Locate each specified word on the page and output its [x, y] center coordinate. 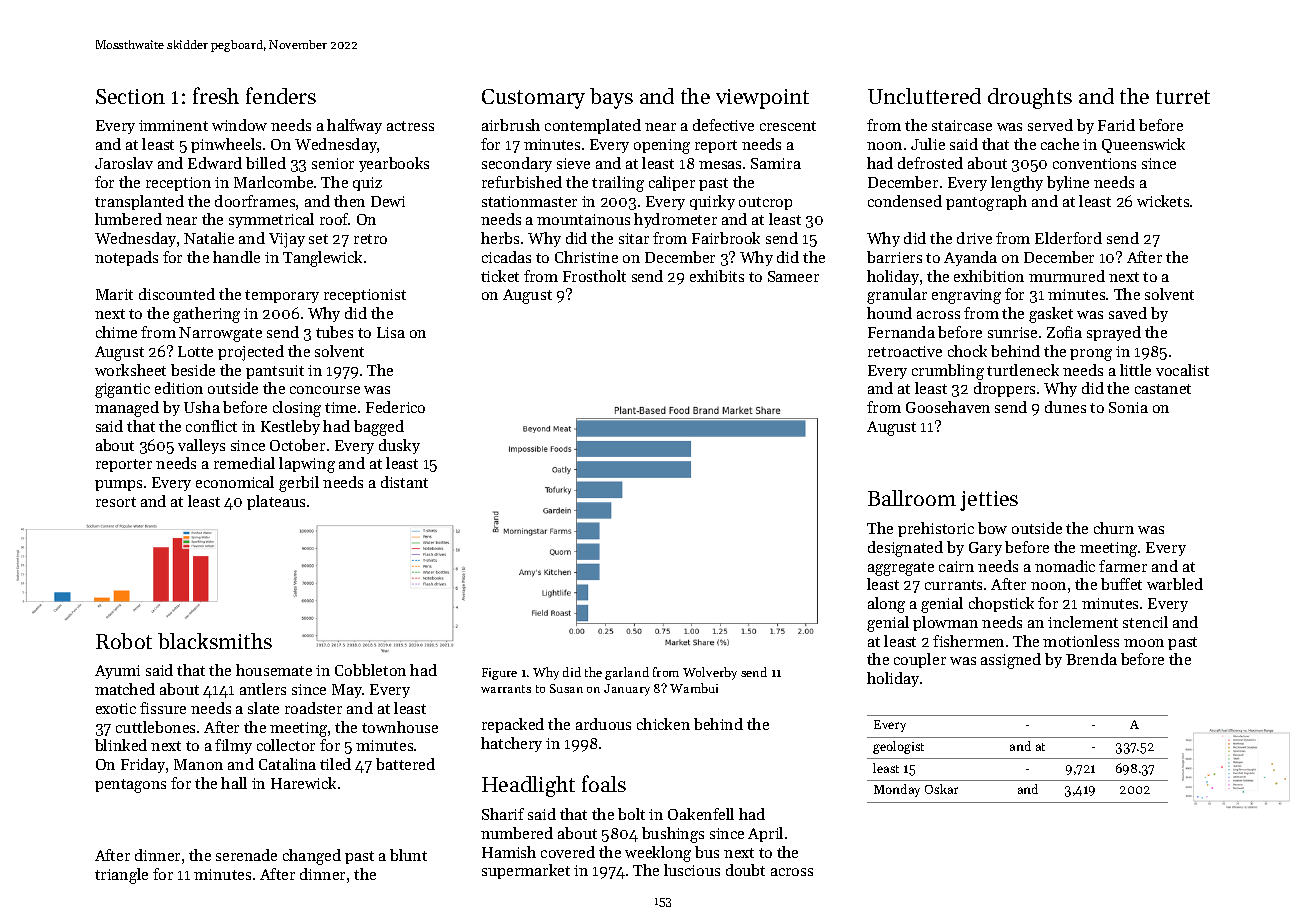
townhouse [400, 727]
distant [404, 482]
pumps [118, 485]
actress [410, 126]
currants [953, 585]
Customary [533, 99]
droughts [1030, 98]
